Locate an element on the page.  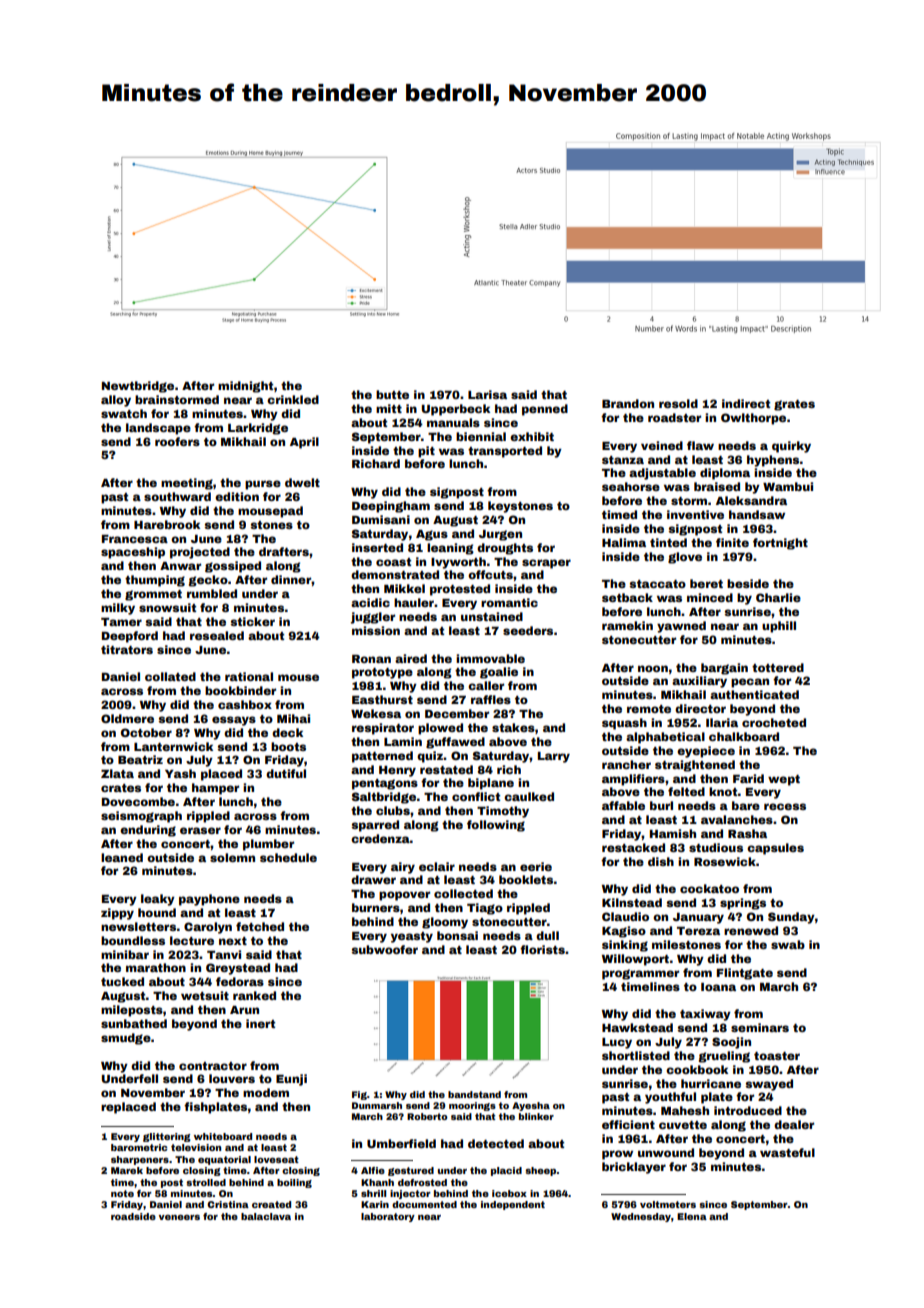
Lamin is located at coordinates (403, 741).
